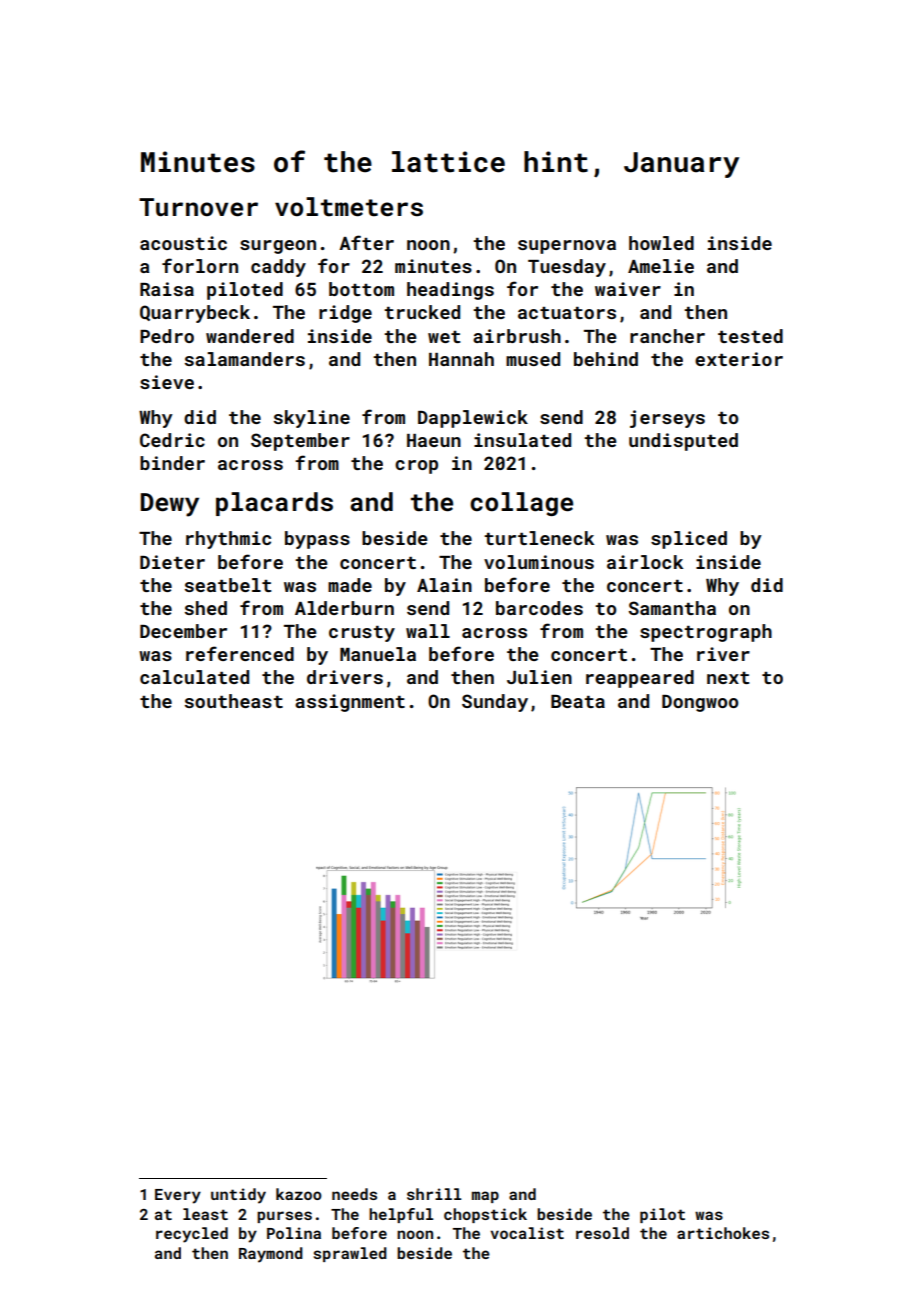 This screenshot has width=924, height=1314. I want to click on acoustic, so click(183, 243).
